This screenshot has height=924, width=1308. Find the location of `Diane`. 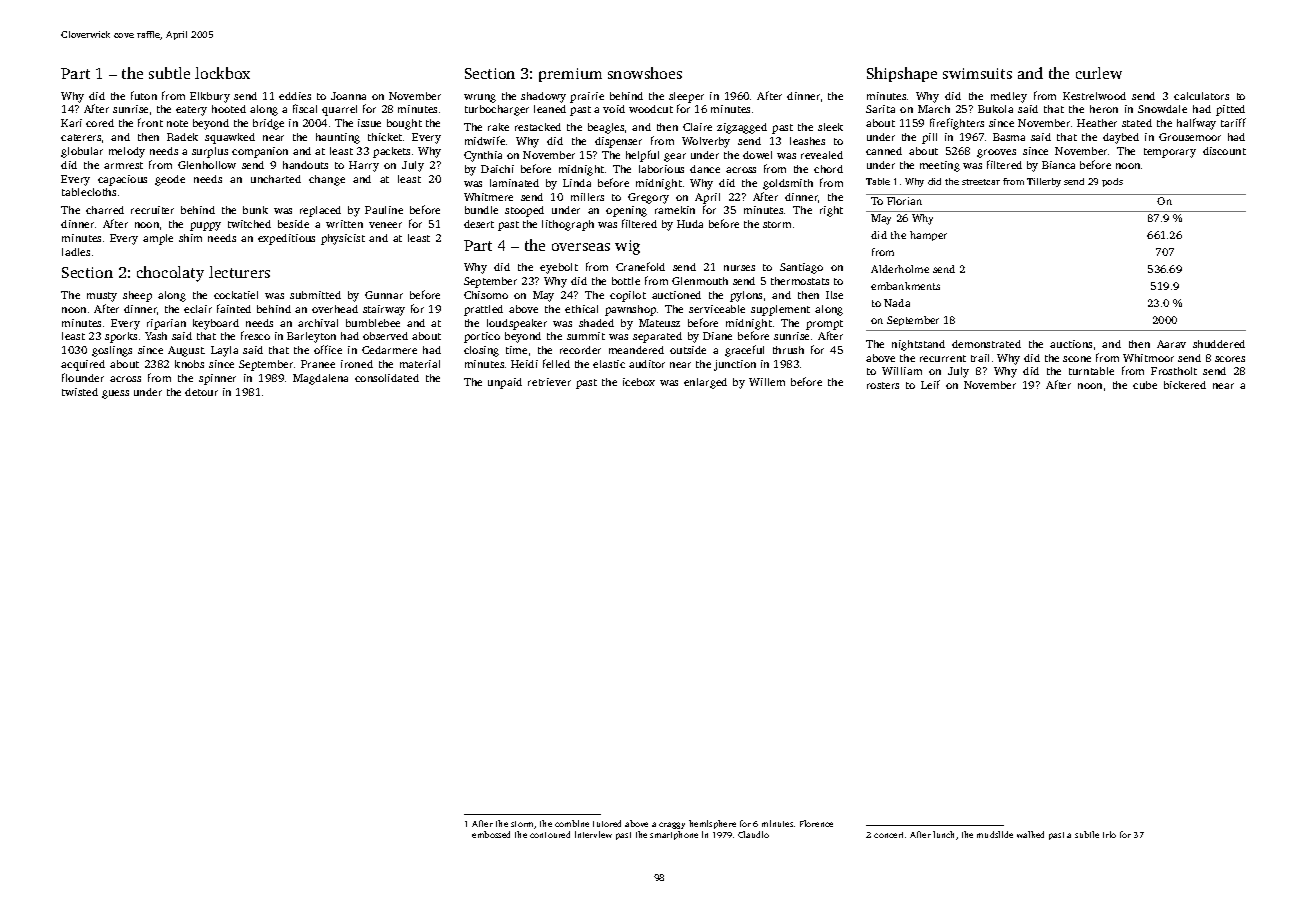

Diane is located at coordinates (717, 336).
